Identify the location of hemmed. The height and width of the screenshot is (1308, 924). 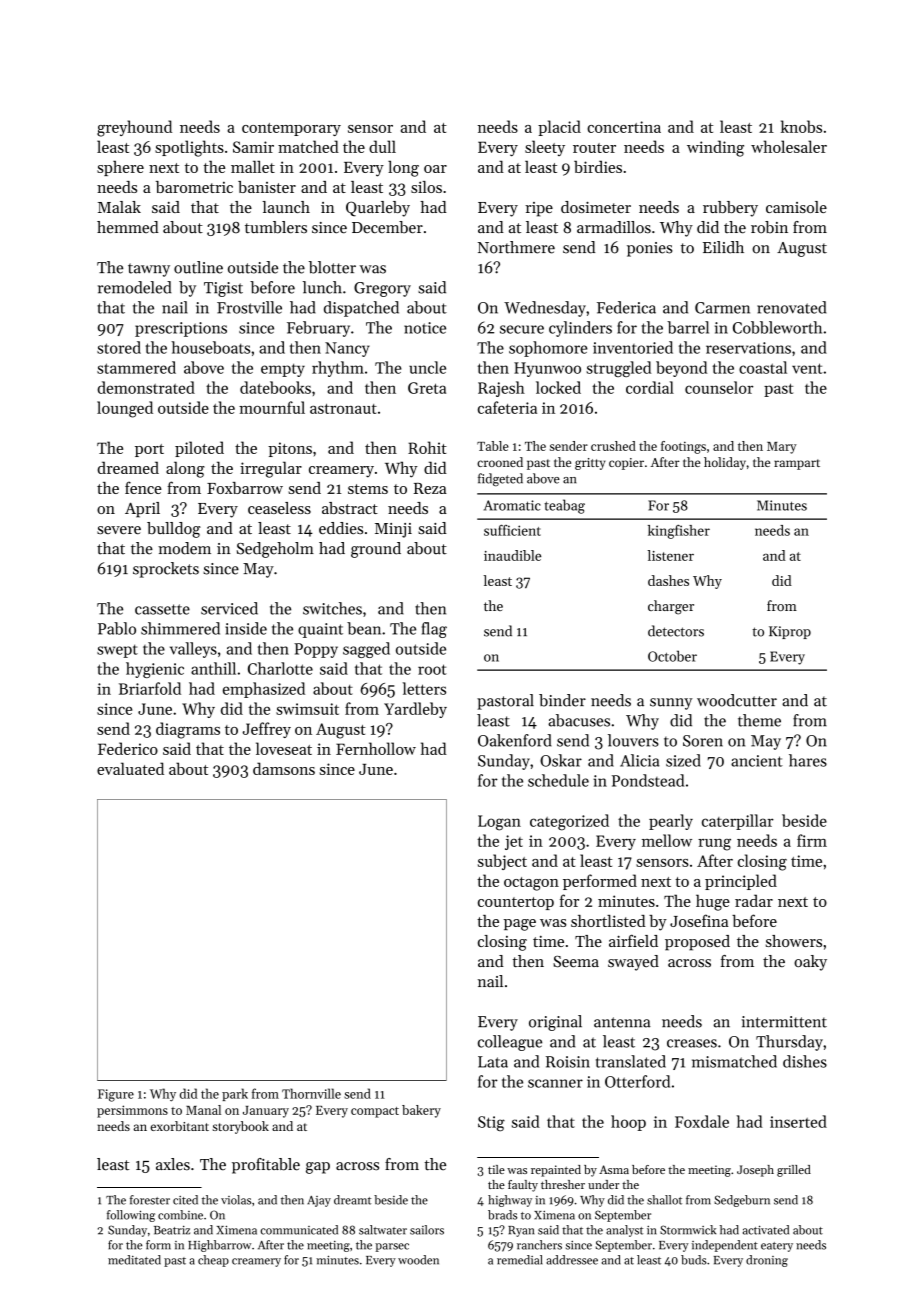
(128, 227).
